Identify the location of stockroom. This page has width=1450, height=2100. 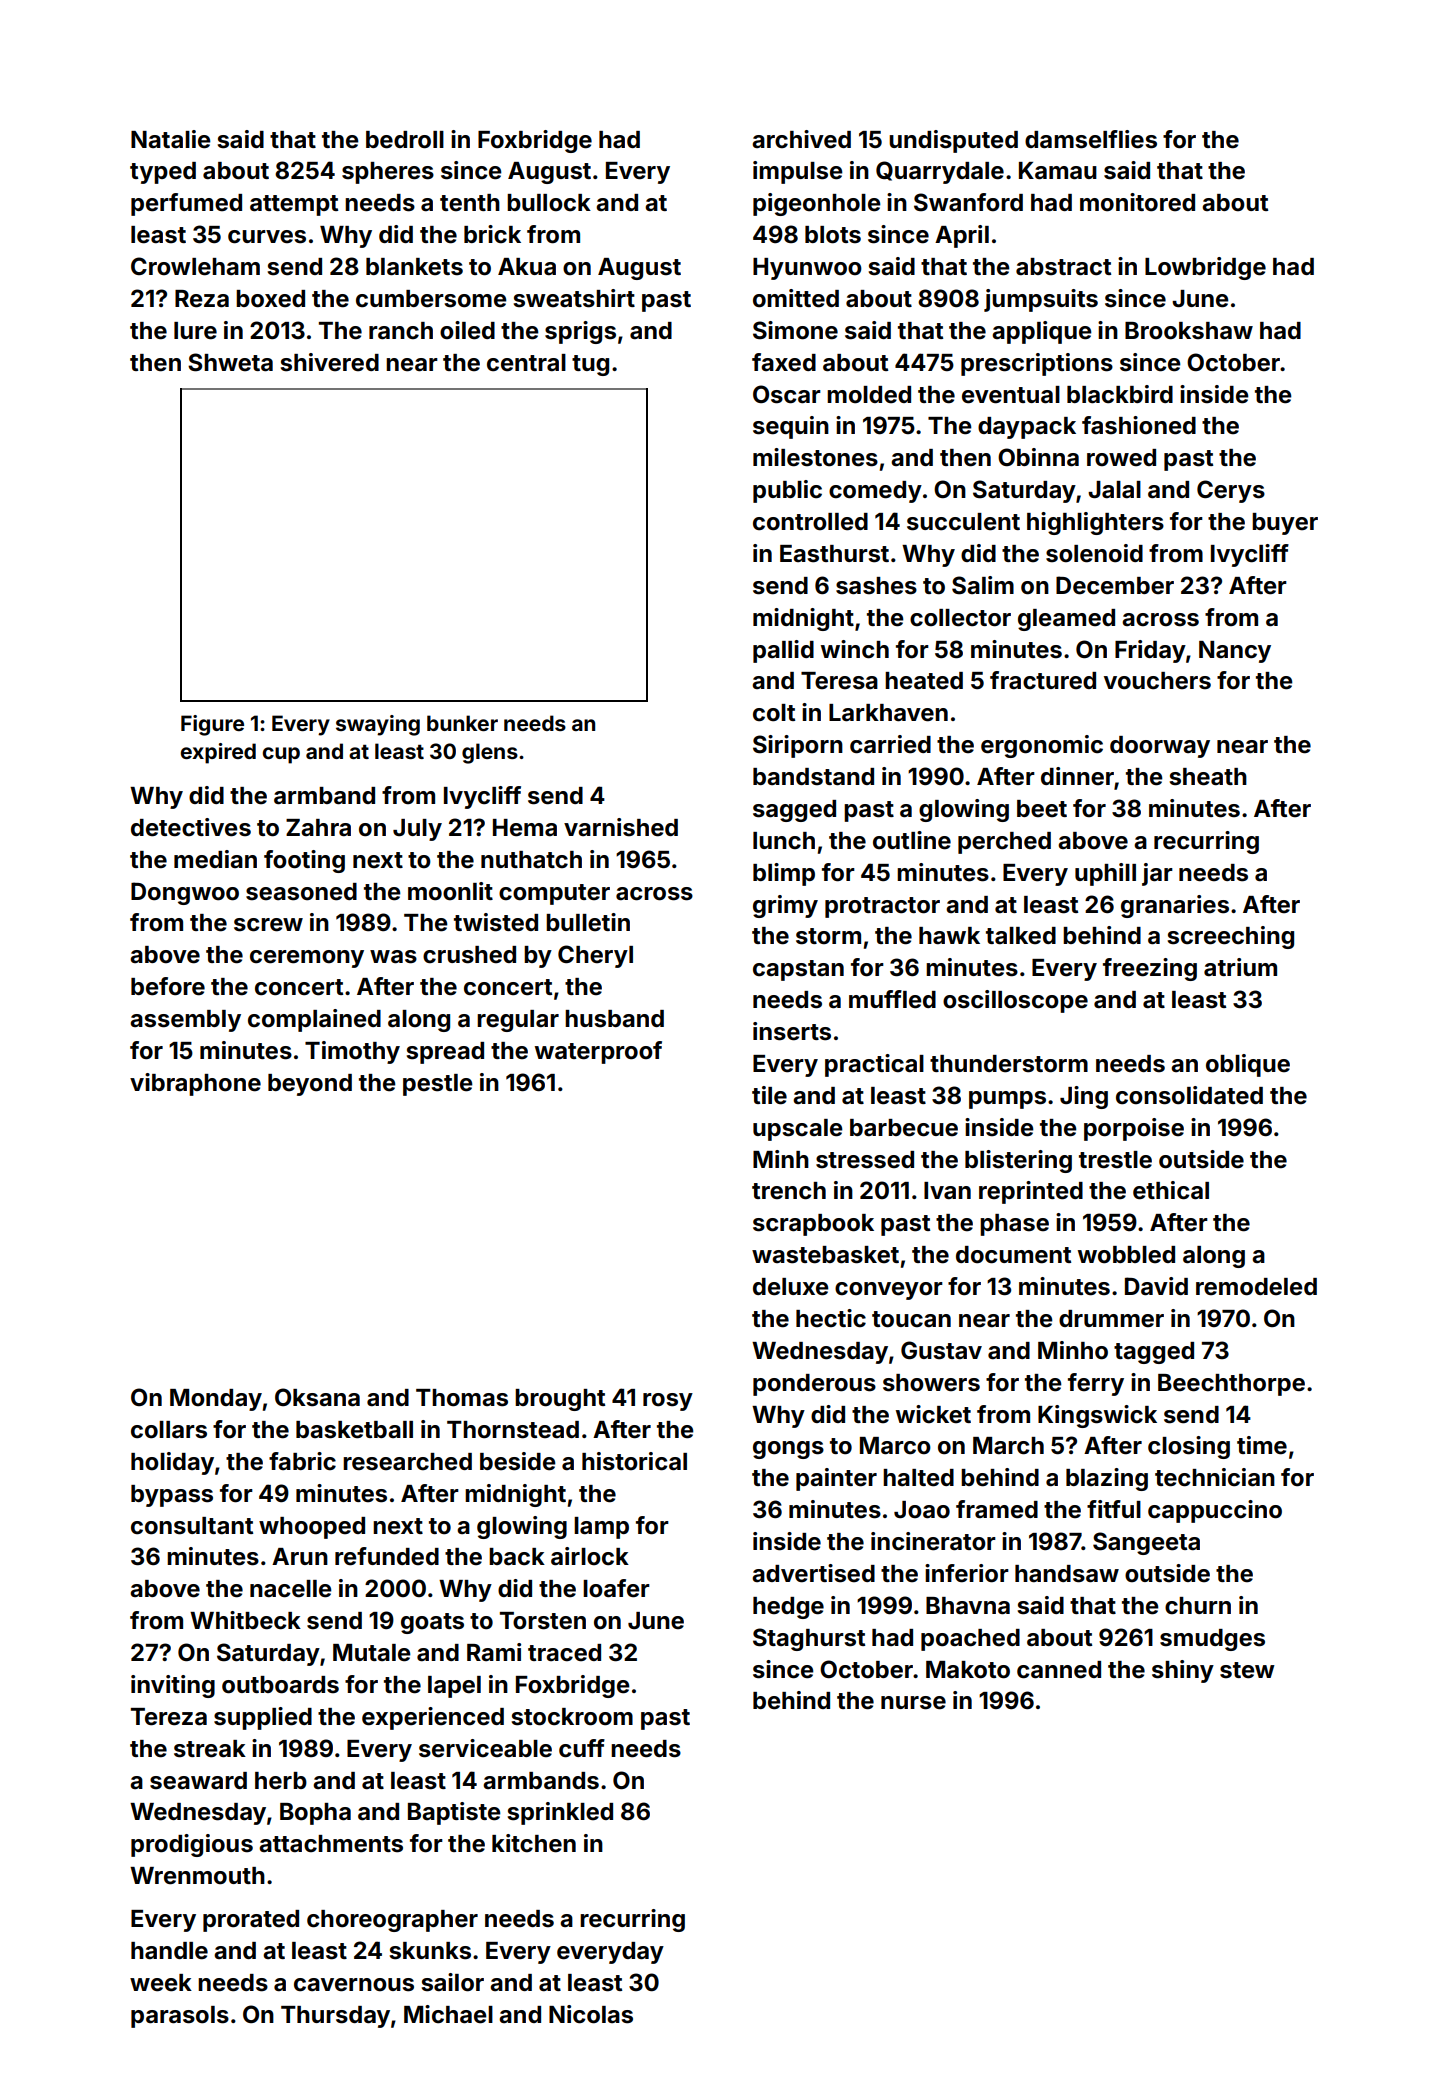
(572, 1717).
